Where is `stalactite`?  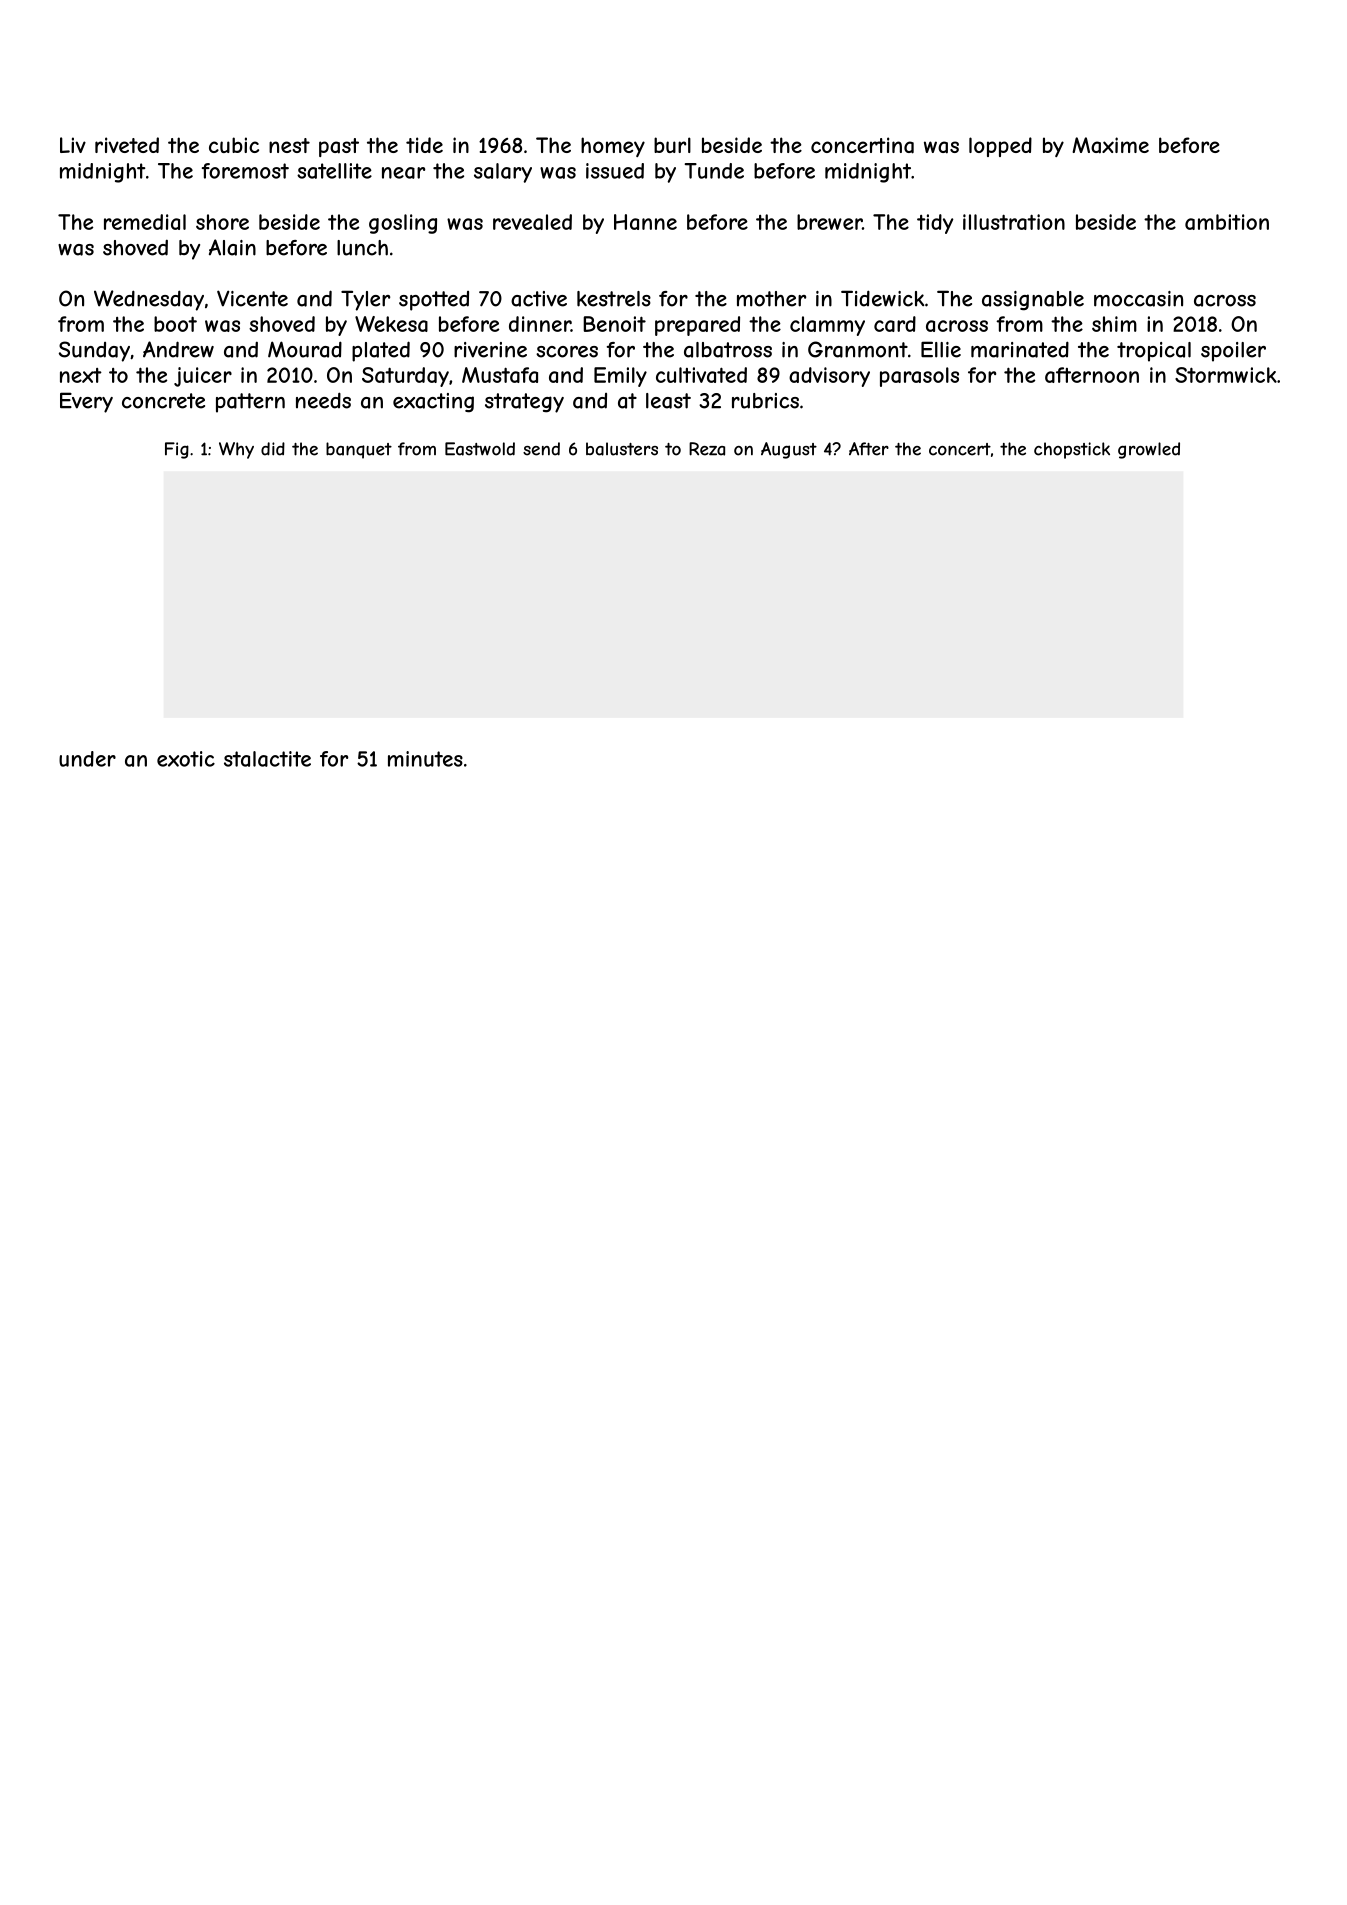
stalactite is located at coordinates (267, 759).
